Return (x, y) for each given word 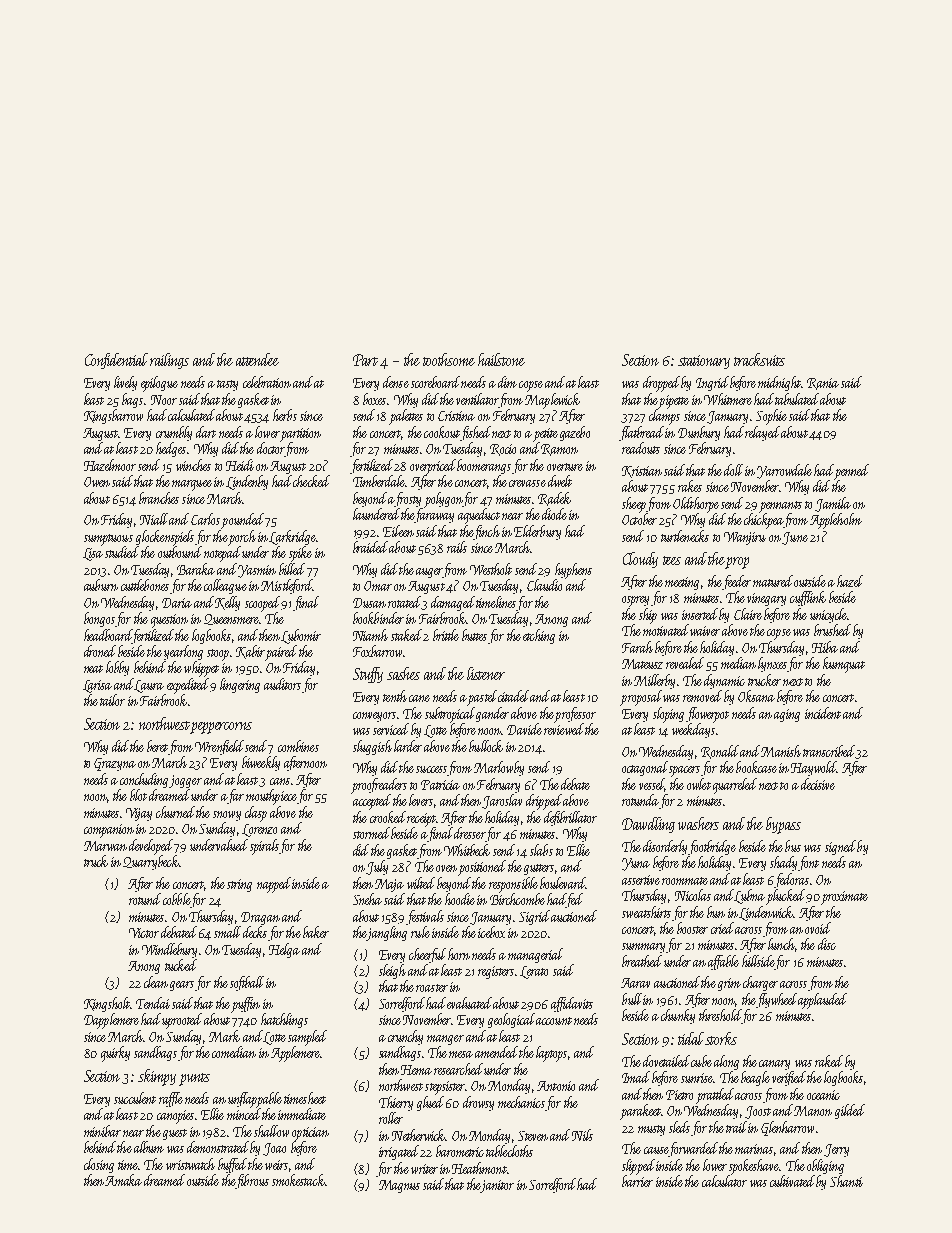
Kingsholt (107, 1004)
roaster (432, 988)
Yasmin (257, 571)
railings (169, 361)
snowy (227, 816)
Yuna (636, 864)
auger (429, 573)
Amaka (123, 1180)
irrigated (399, 1152)
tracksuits (759, 359)
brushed (832, 630)
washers (698, 823)
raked (829, 1061)
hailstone (501, 359)
